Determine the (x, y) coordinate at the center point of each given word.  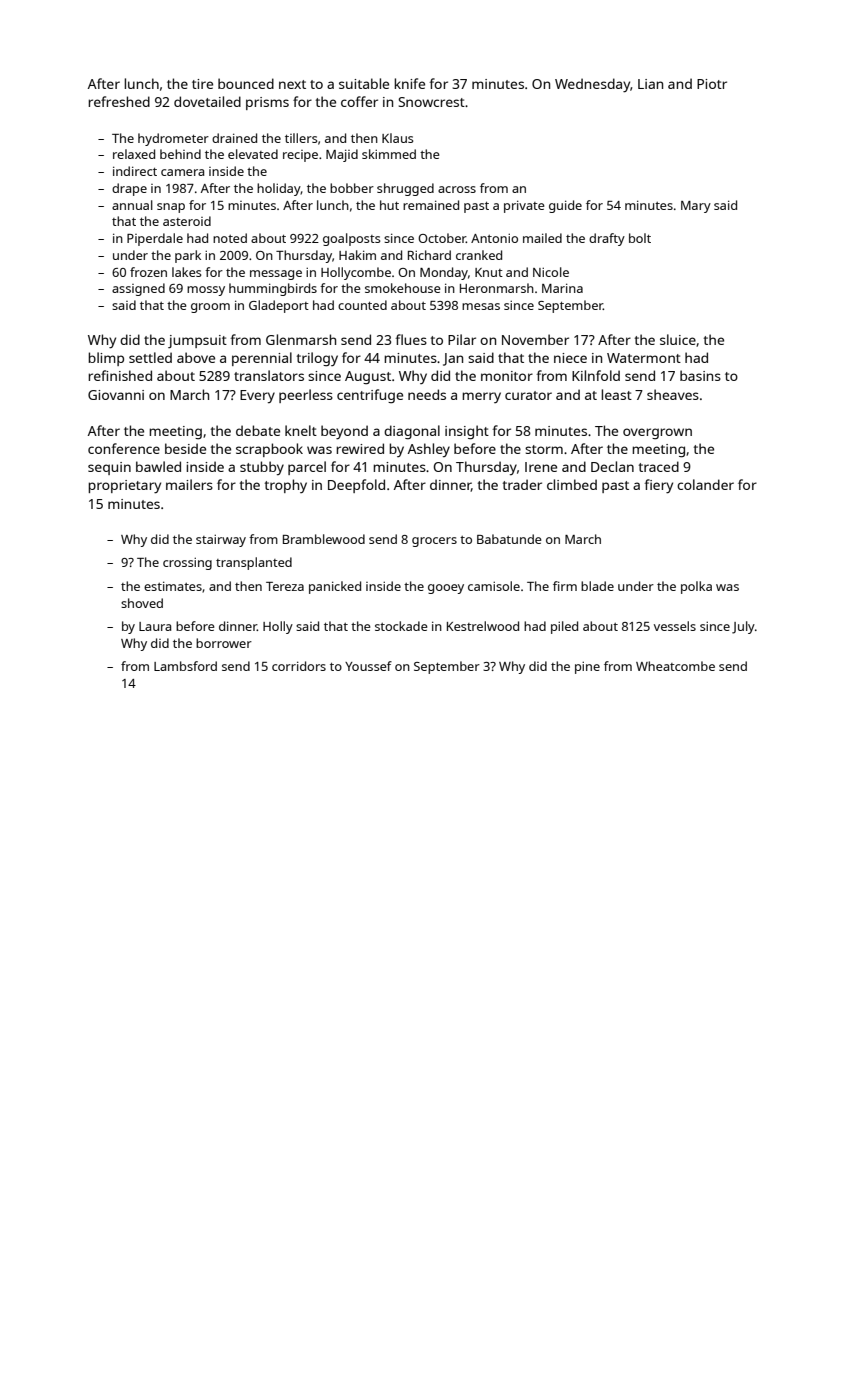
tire (202, 84)
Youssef (368, 666)
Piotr (712, 84)
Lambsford (185, 666)
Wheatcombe (675, 666)
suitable (364, 83)
